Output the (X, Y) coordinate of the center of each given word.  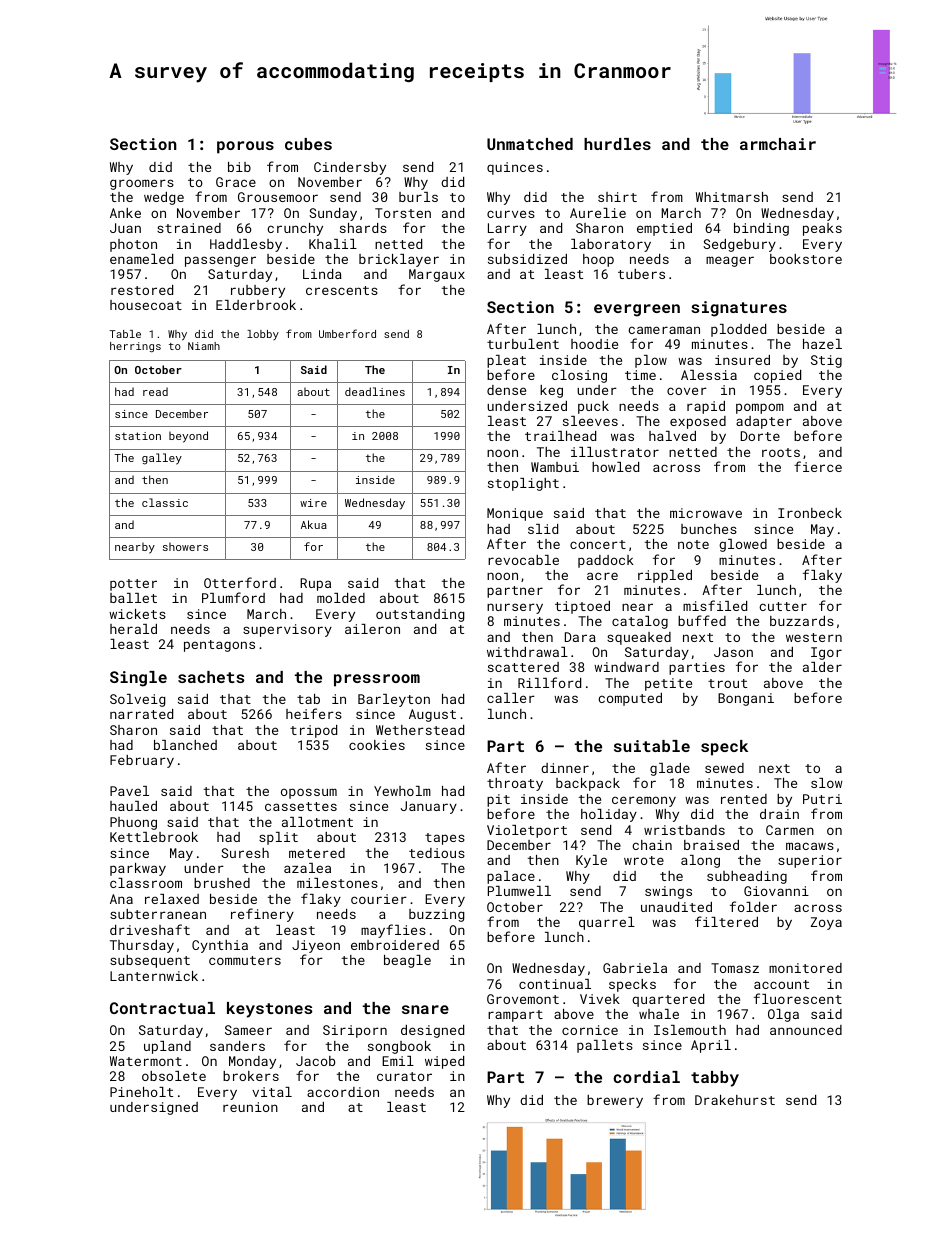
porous (245, 147)
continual (555, 984)
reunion (250, 1107)
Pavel (129, 791)
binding (761, 229)
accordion (343, 1092)
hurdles (617, 144)
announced (806, 1030)
